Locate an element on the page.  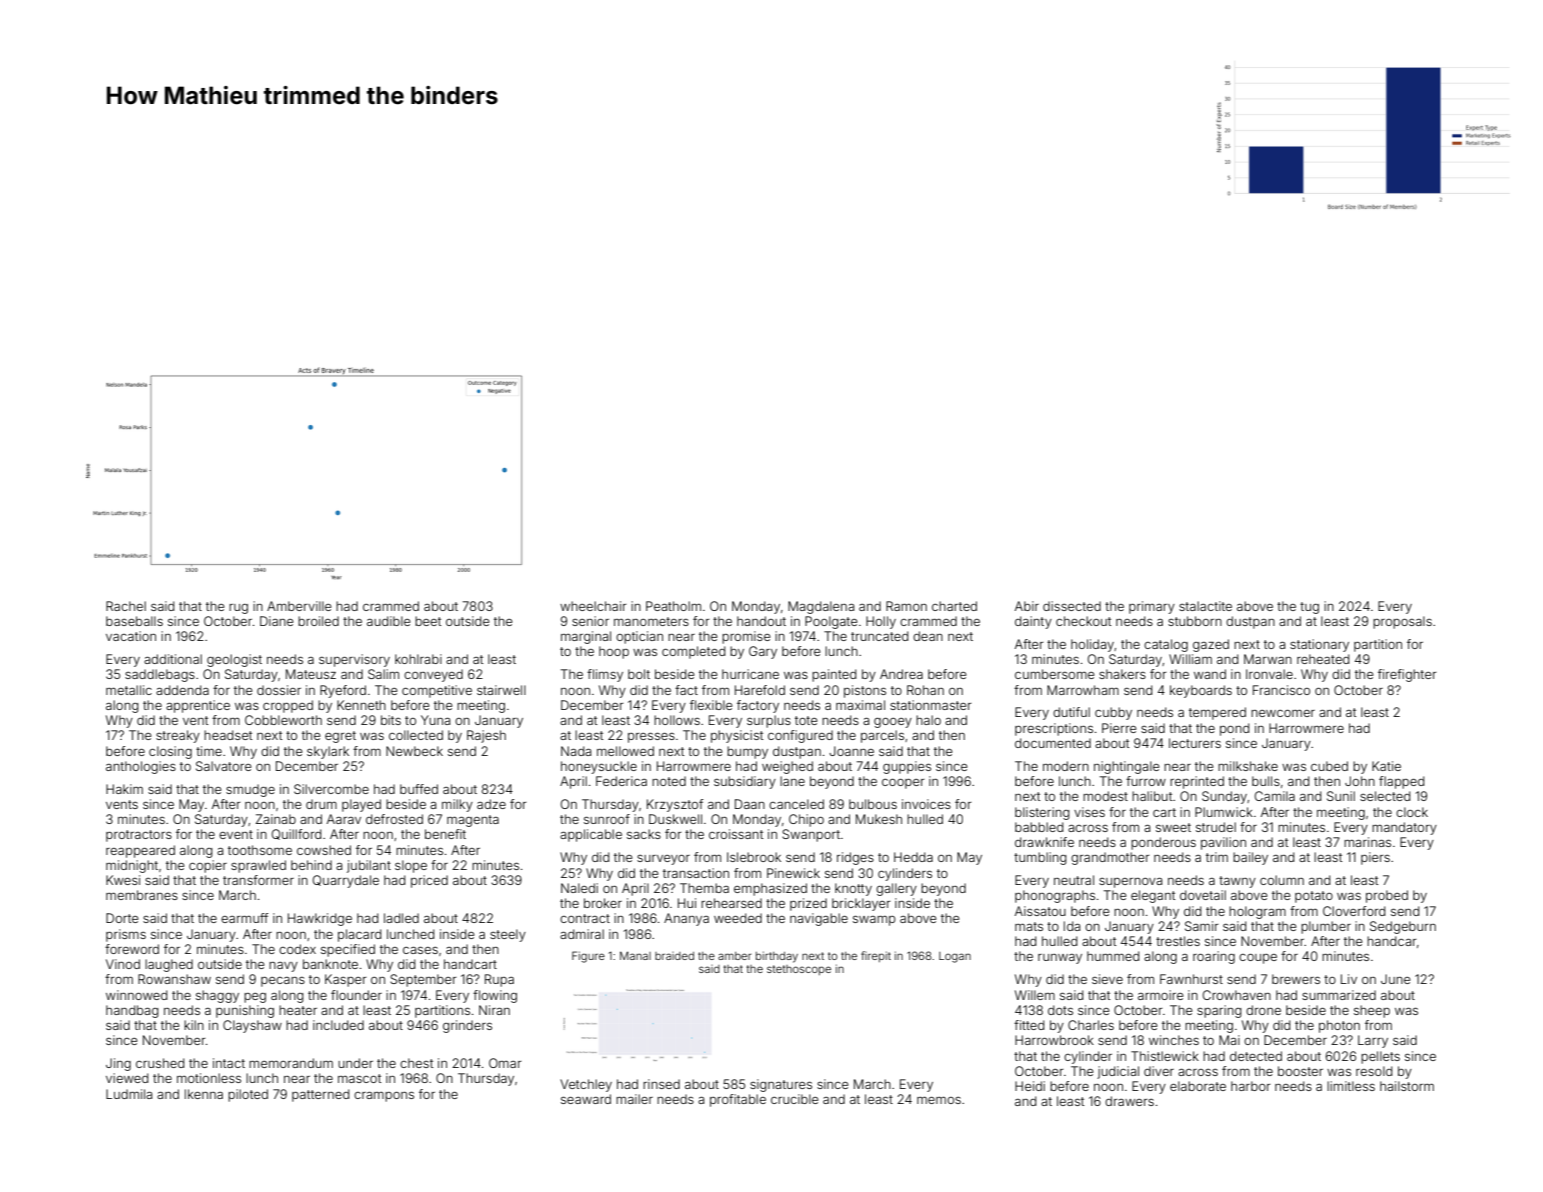
armoire is located at coordinates (1161, 995).
